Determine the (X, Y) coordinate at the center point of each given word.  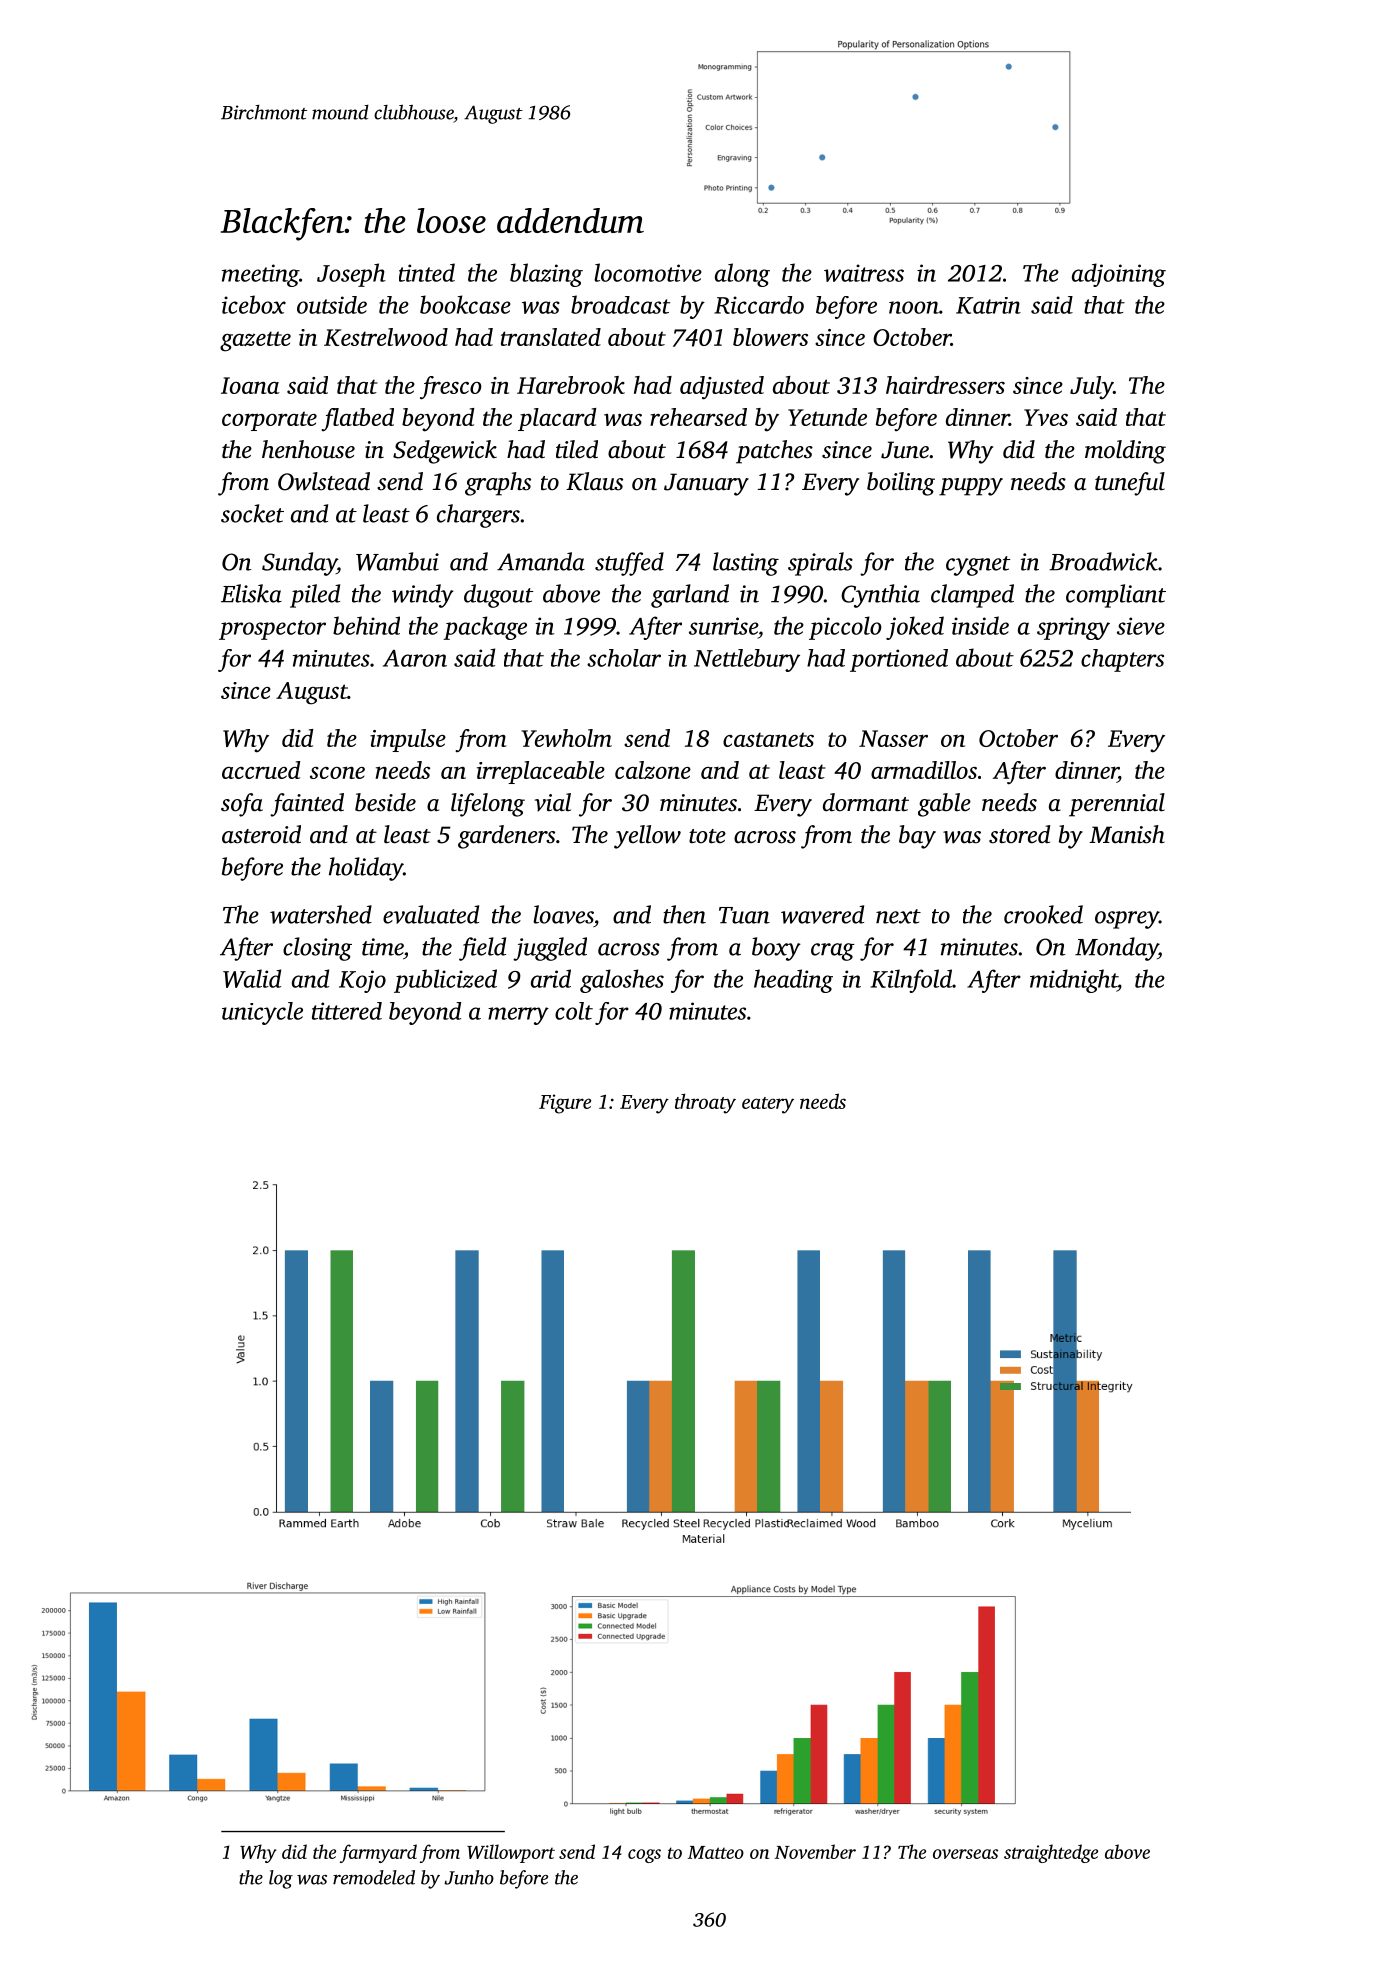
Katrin (988, 305)
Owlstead (324, 481)
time (382, 947)
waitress (864, 273)
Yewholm (566, 738)
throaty (705, 1103)
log (281, 1879)
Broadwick (1103, 561)
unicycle (262, 1013)
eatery (768, 1105)
